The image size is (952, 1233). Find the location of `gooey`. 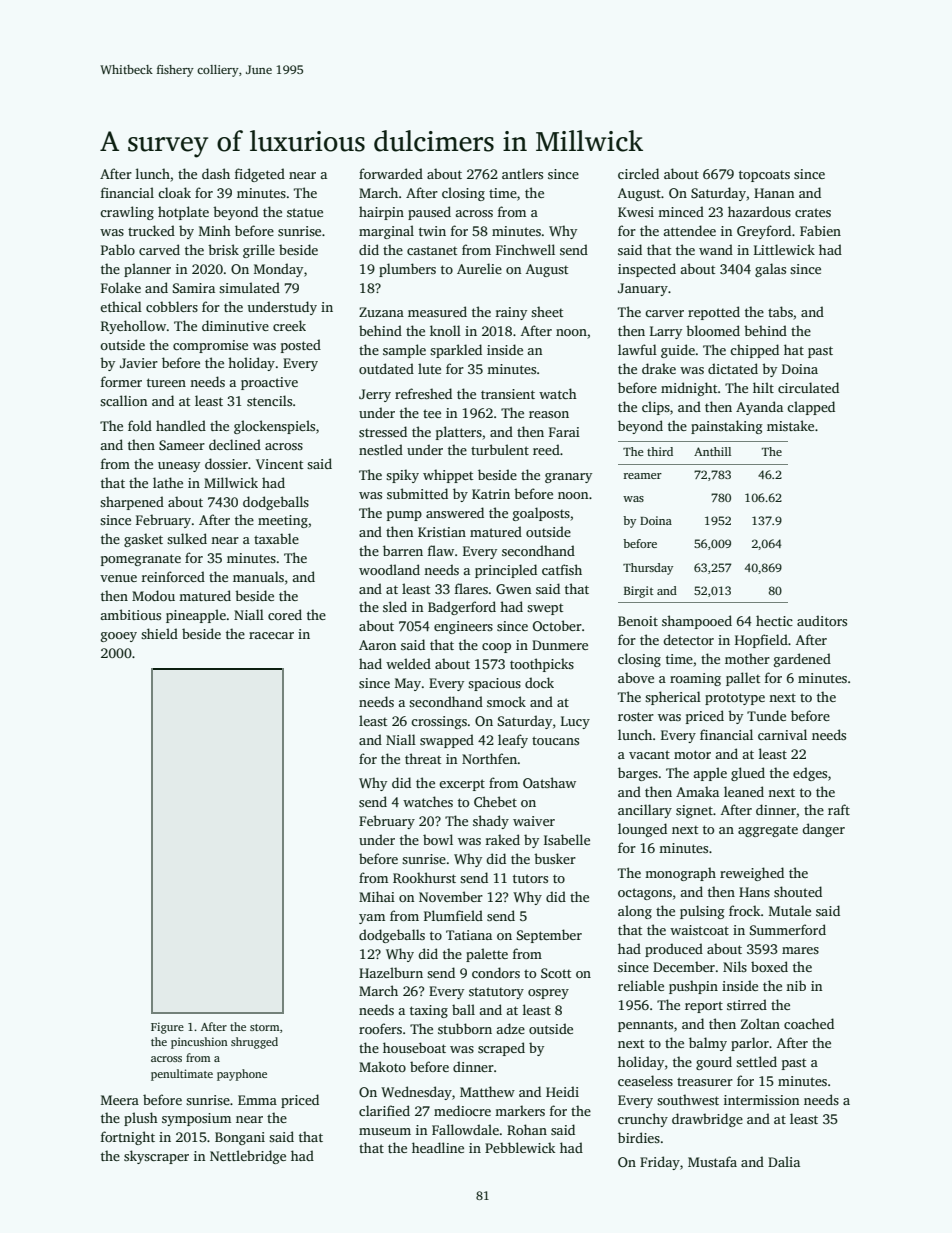

gooey is located at coordinates (119, 637).
